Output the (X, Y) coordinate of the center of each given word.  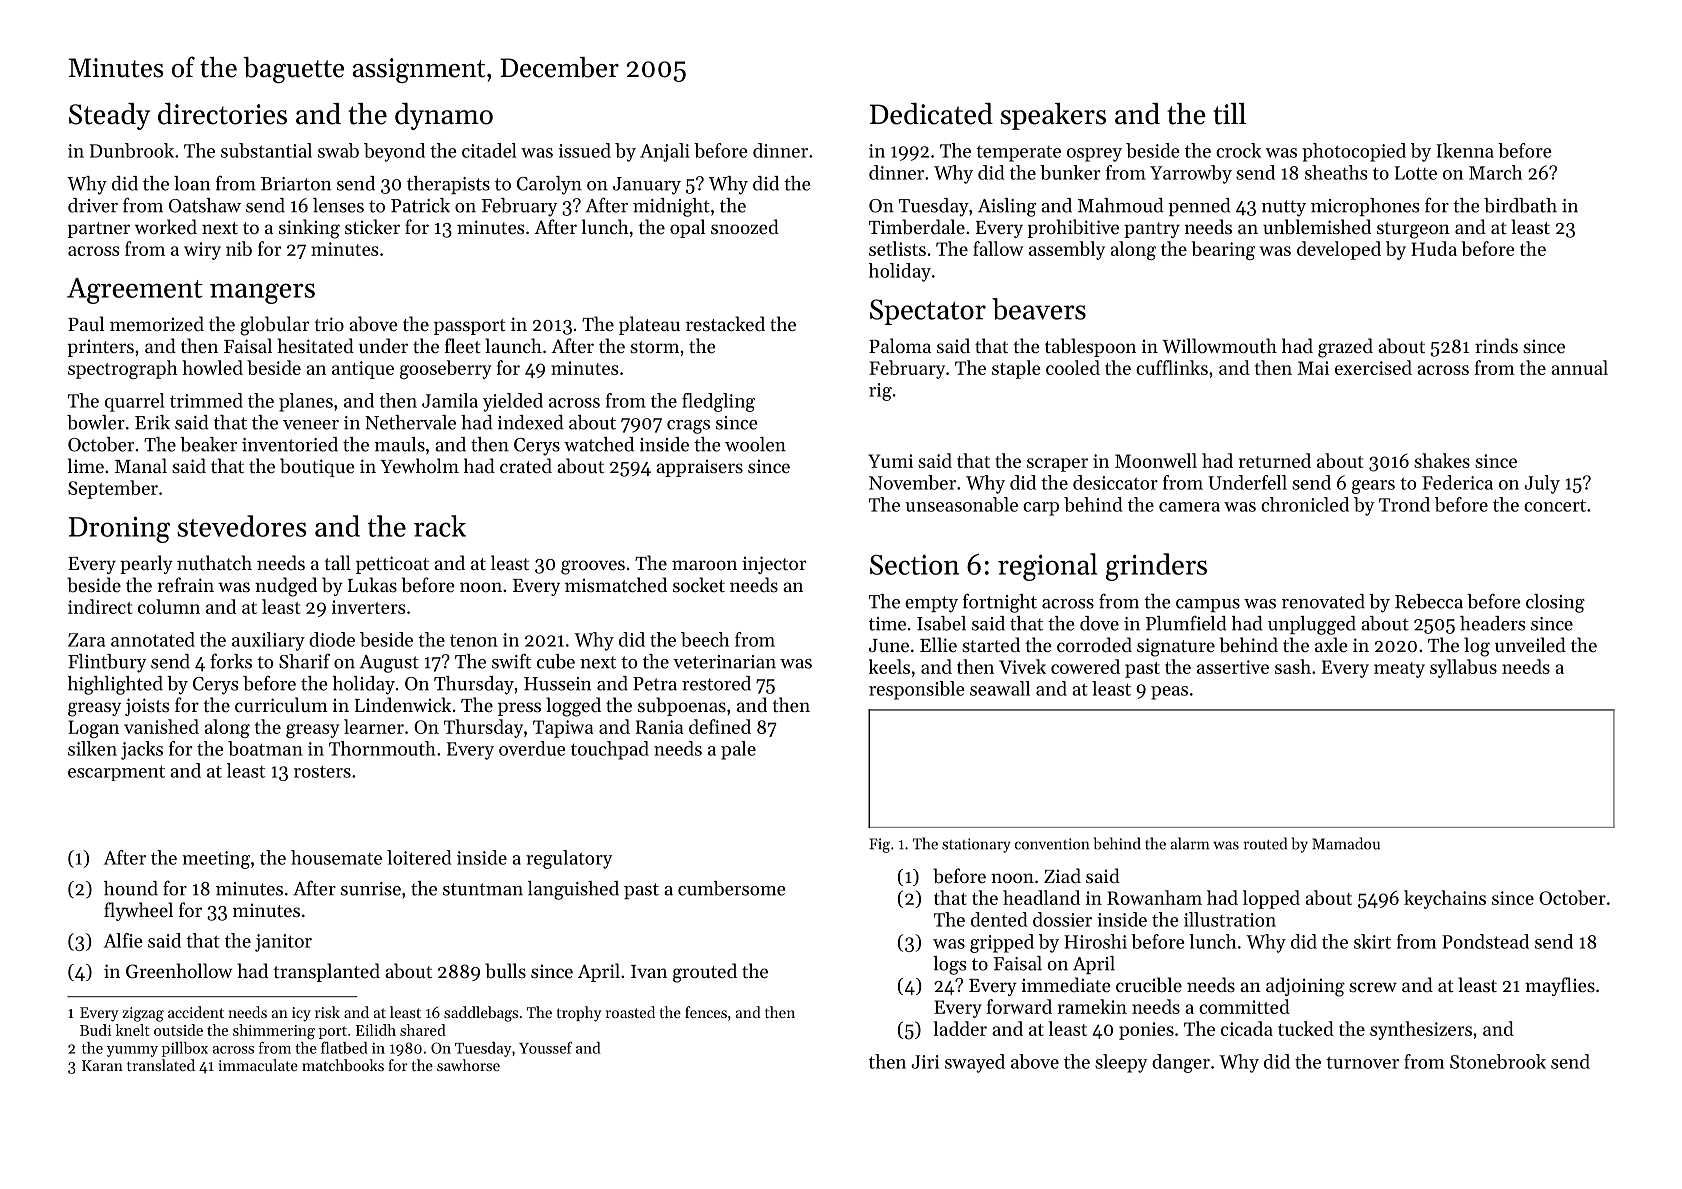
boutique (317, 467)
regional (1047, 567)
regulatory (569, 859)
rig (880, 392)
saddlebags (481, 1014)
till (1229, 114)
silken (92, 748)
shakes (1442, 460)
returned (1275, 460)
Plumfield (1186, 623)
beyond (394, 152)
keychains (1445, 899)
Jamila (450, 400)
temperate (1018, 154)
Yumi (890, 461)
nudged (286, 587)
